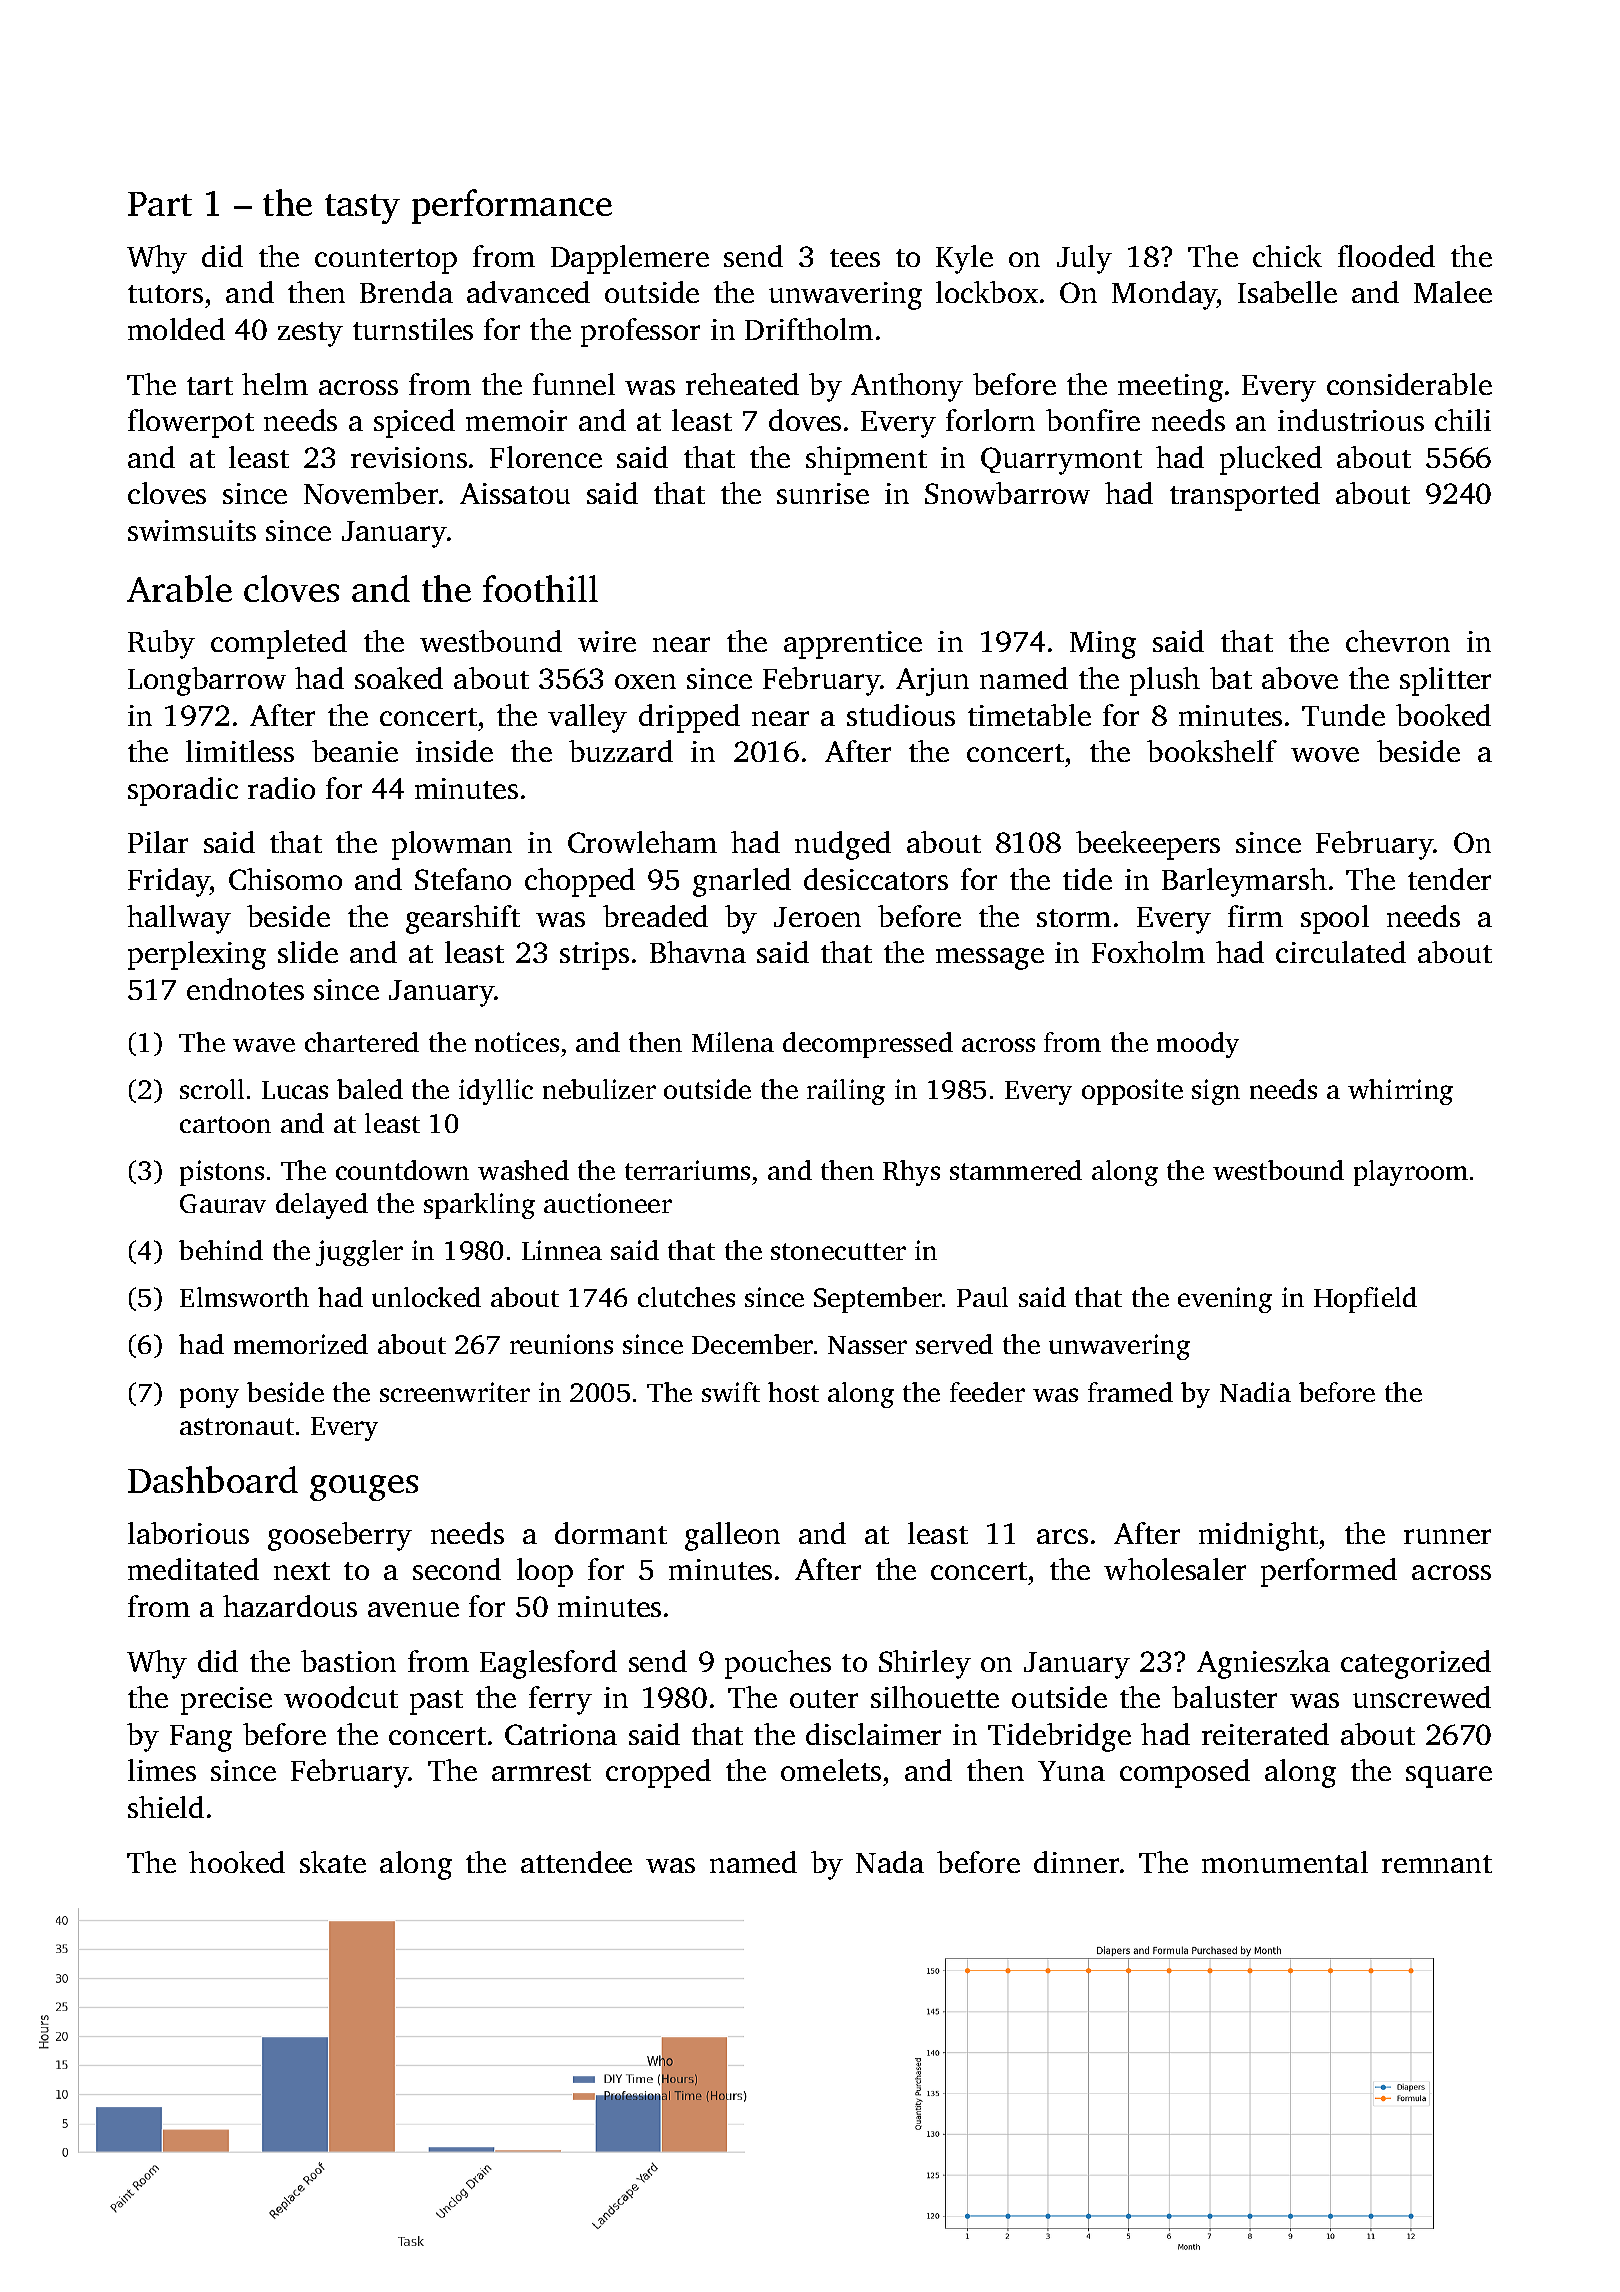 The height and width of the image is (2292, 1620). I want to click on Malee, so click(1453, 292).
